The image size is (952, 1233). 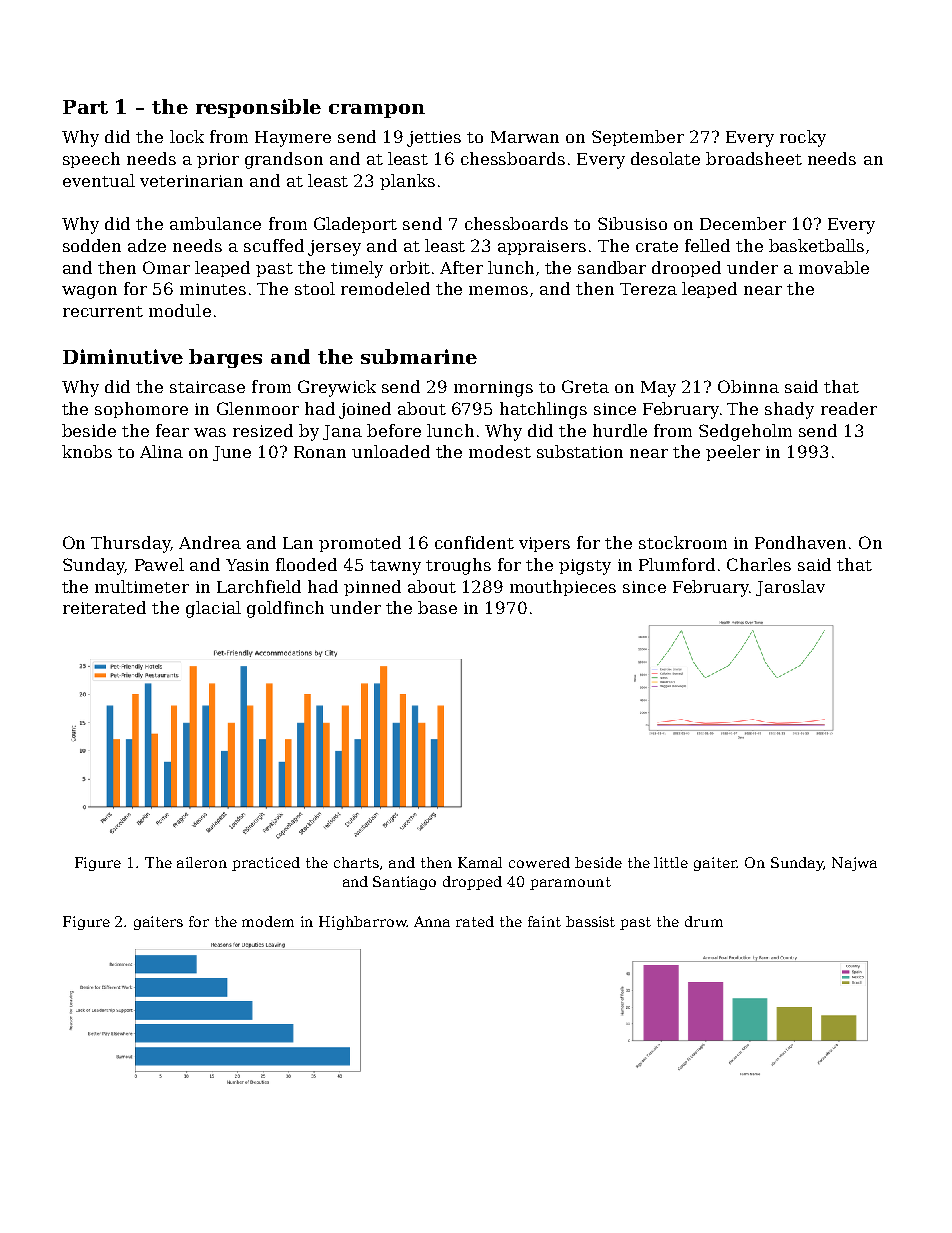 What do you see at coordinates (790, 588) in the document?
I see `Jaroslav` at bounding box center [790, 588].
